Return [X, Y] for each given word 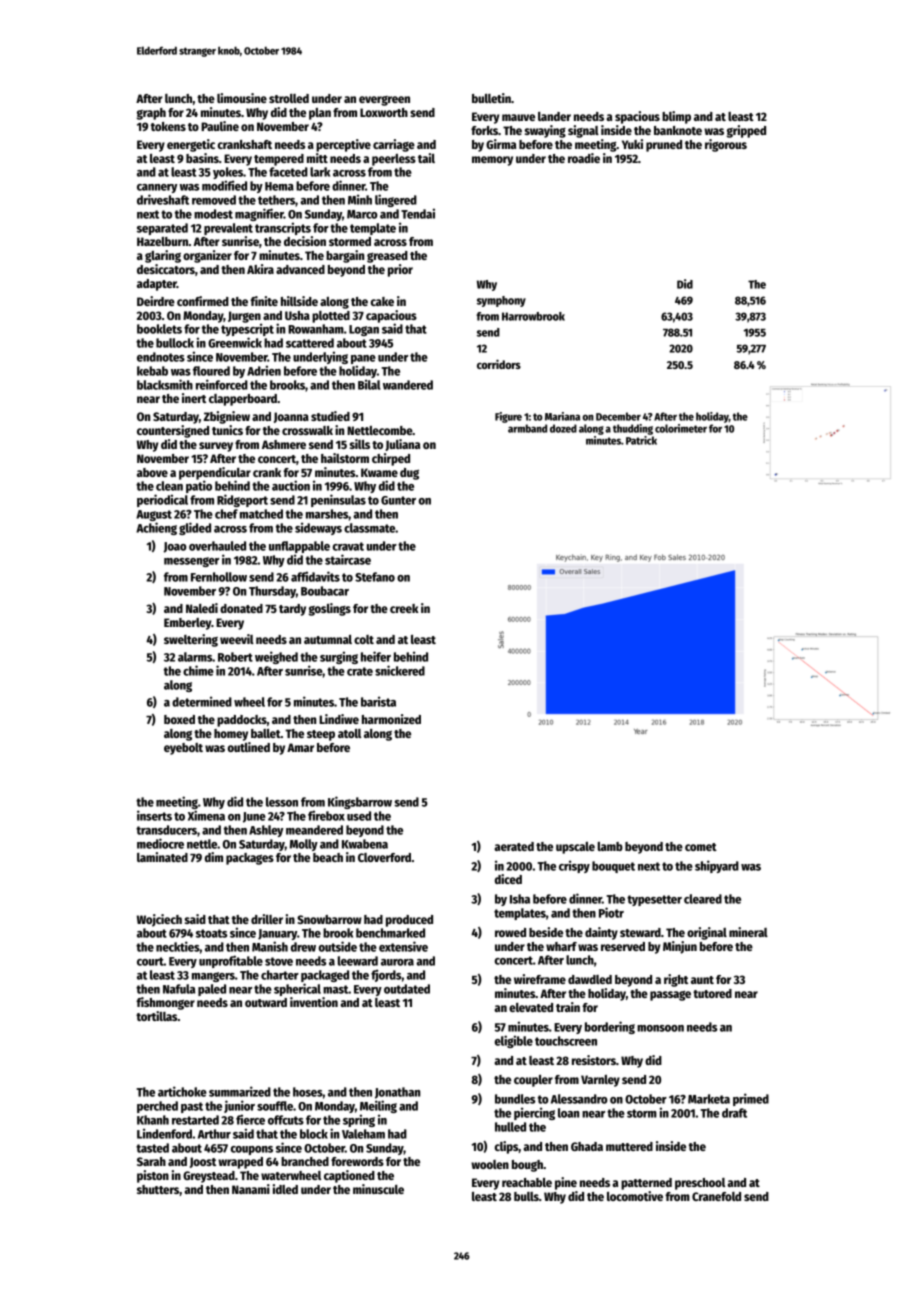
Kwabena [365, 844]
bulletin [491, 98]
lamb [610, 846]
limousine [242, 98]
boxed [179, 719]
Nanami [251, 1189]
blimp [676, 117]
